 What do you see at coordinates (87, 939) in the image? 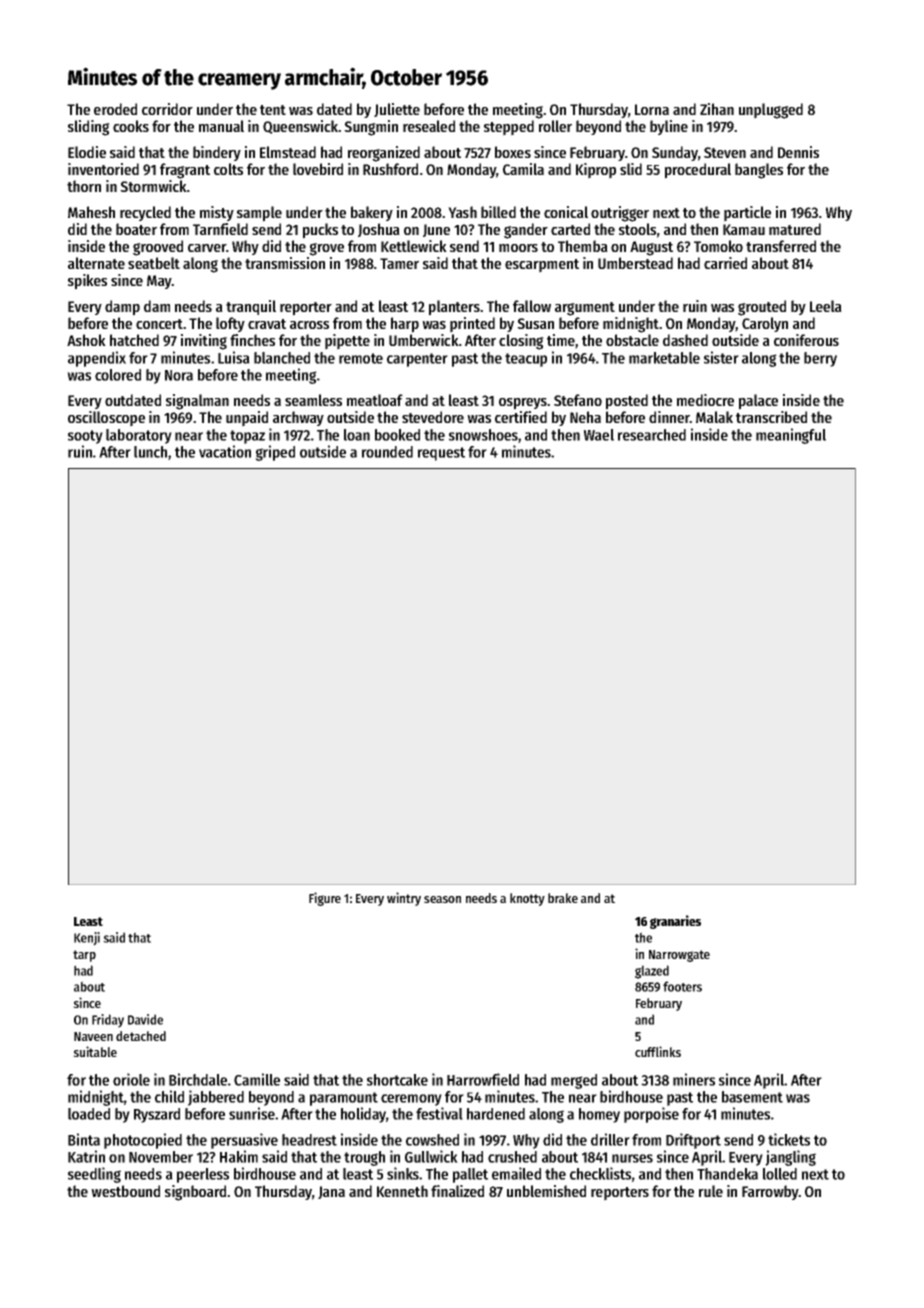
I see `Kenji` at bounding box center [87, 939].
